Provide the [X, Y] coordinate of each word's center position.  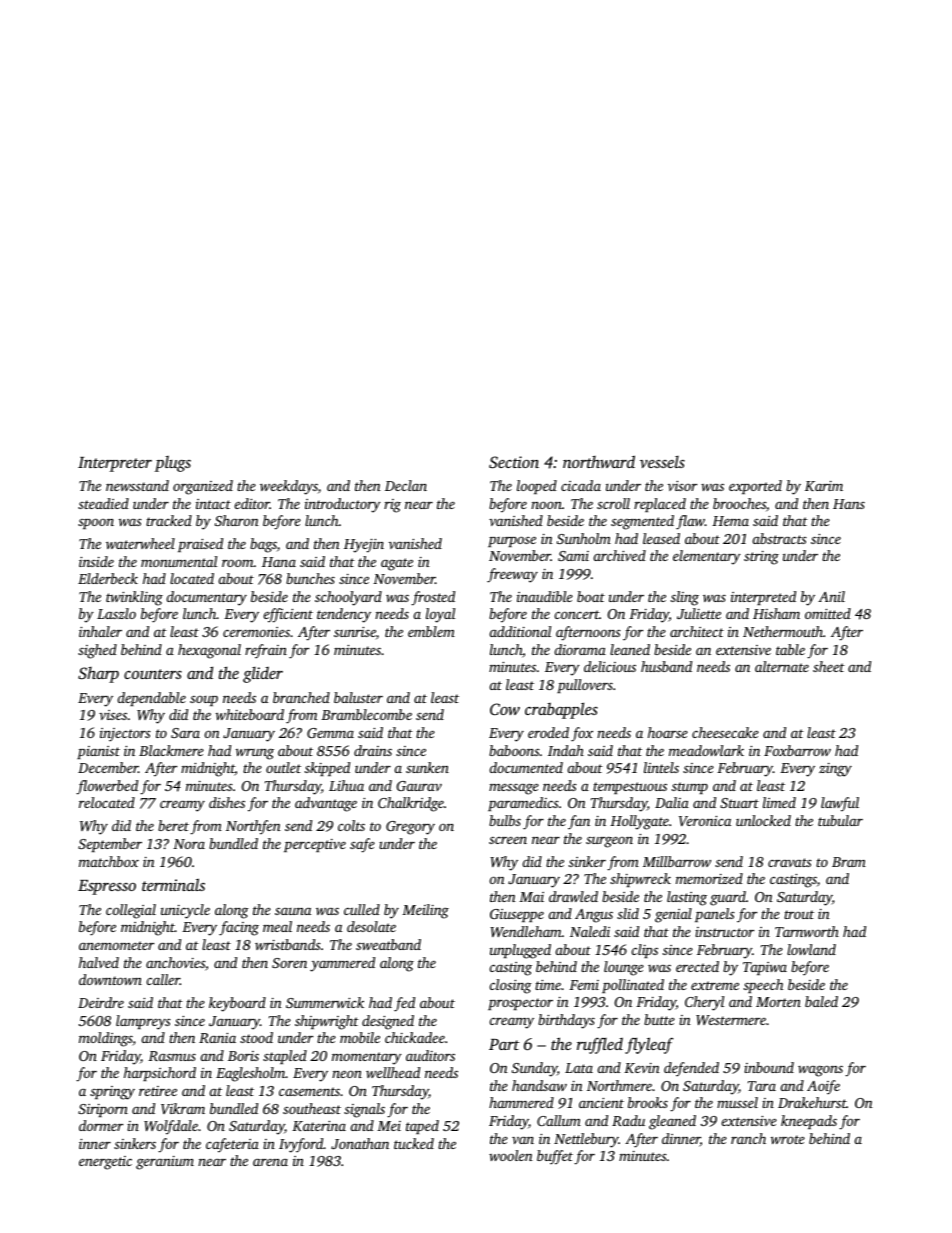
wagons [820, 1071]
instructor [724, 932]
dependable [152, 699]
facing [239, 928]
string [761, 558]
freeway [512, 575]
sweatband [388, 944]
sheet [829, 666]
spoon [96, 523]
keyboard [237, 1004]
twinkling [134, 598]
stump [690, 788]
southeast [312, 1108]
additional [520, 631]
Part [504, 1044]
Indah [566, 750]
